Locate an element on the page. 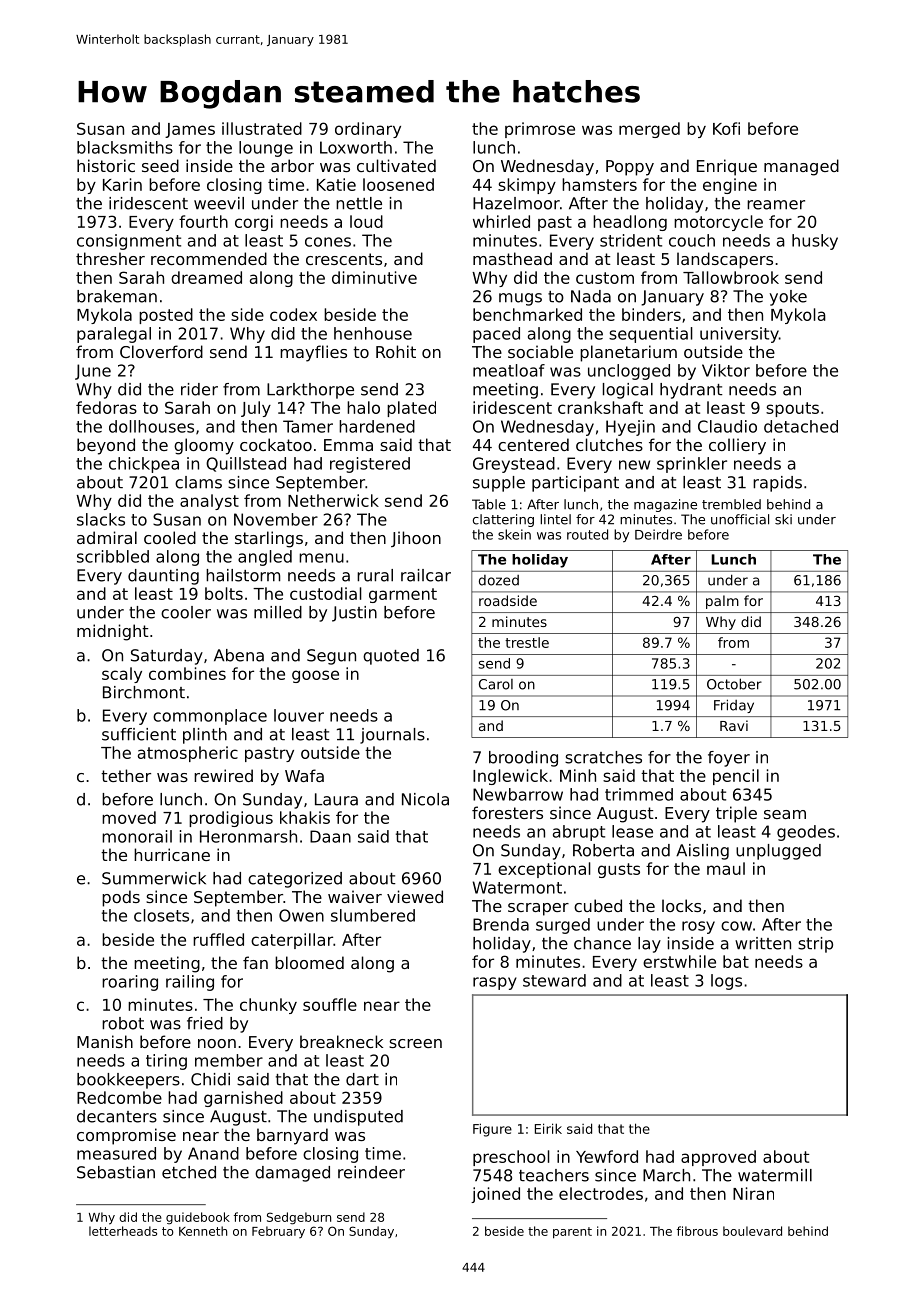  ordinary is located at coordinates (368, 130).
